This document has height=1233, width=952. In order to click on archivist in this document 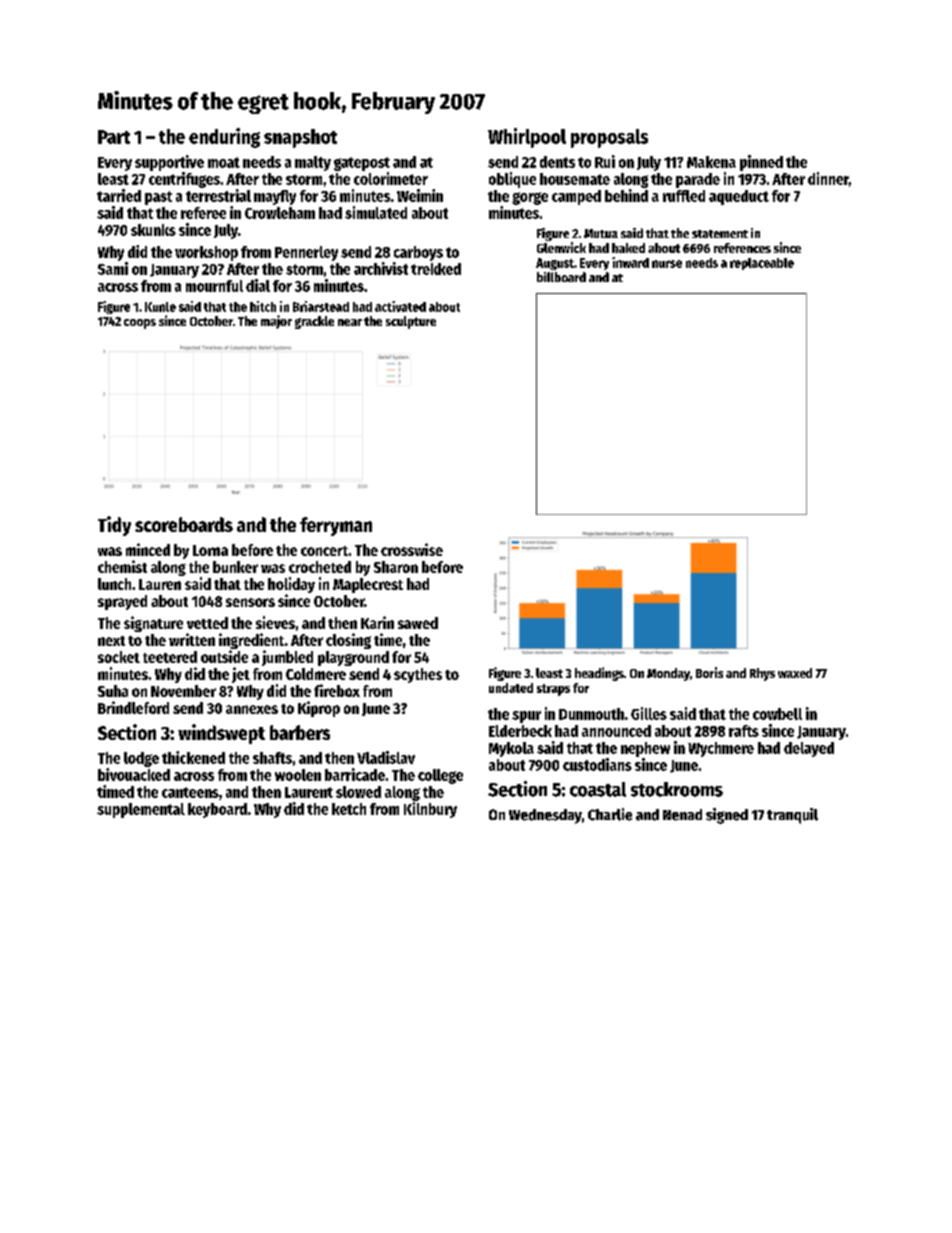, I will do `click(381, 268)`.
